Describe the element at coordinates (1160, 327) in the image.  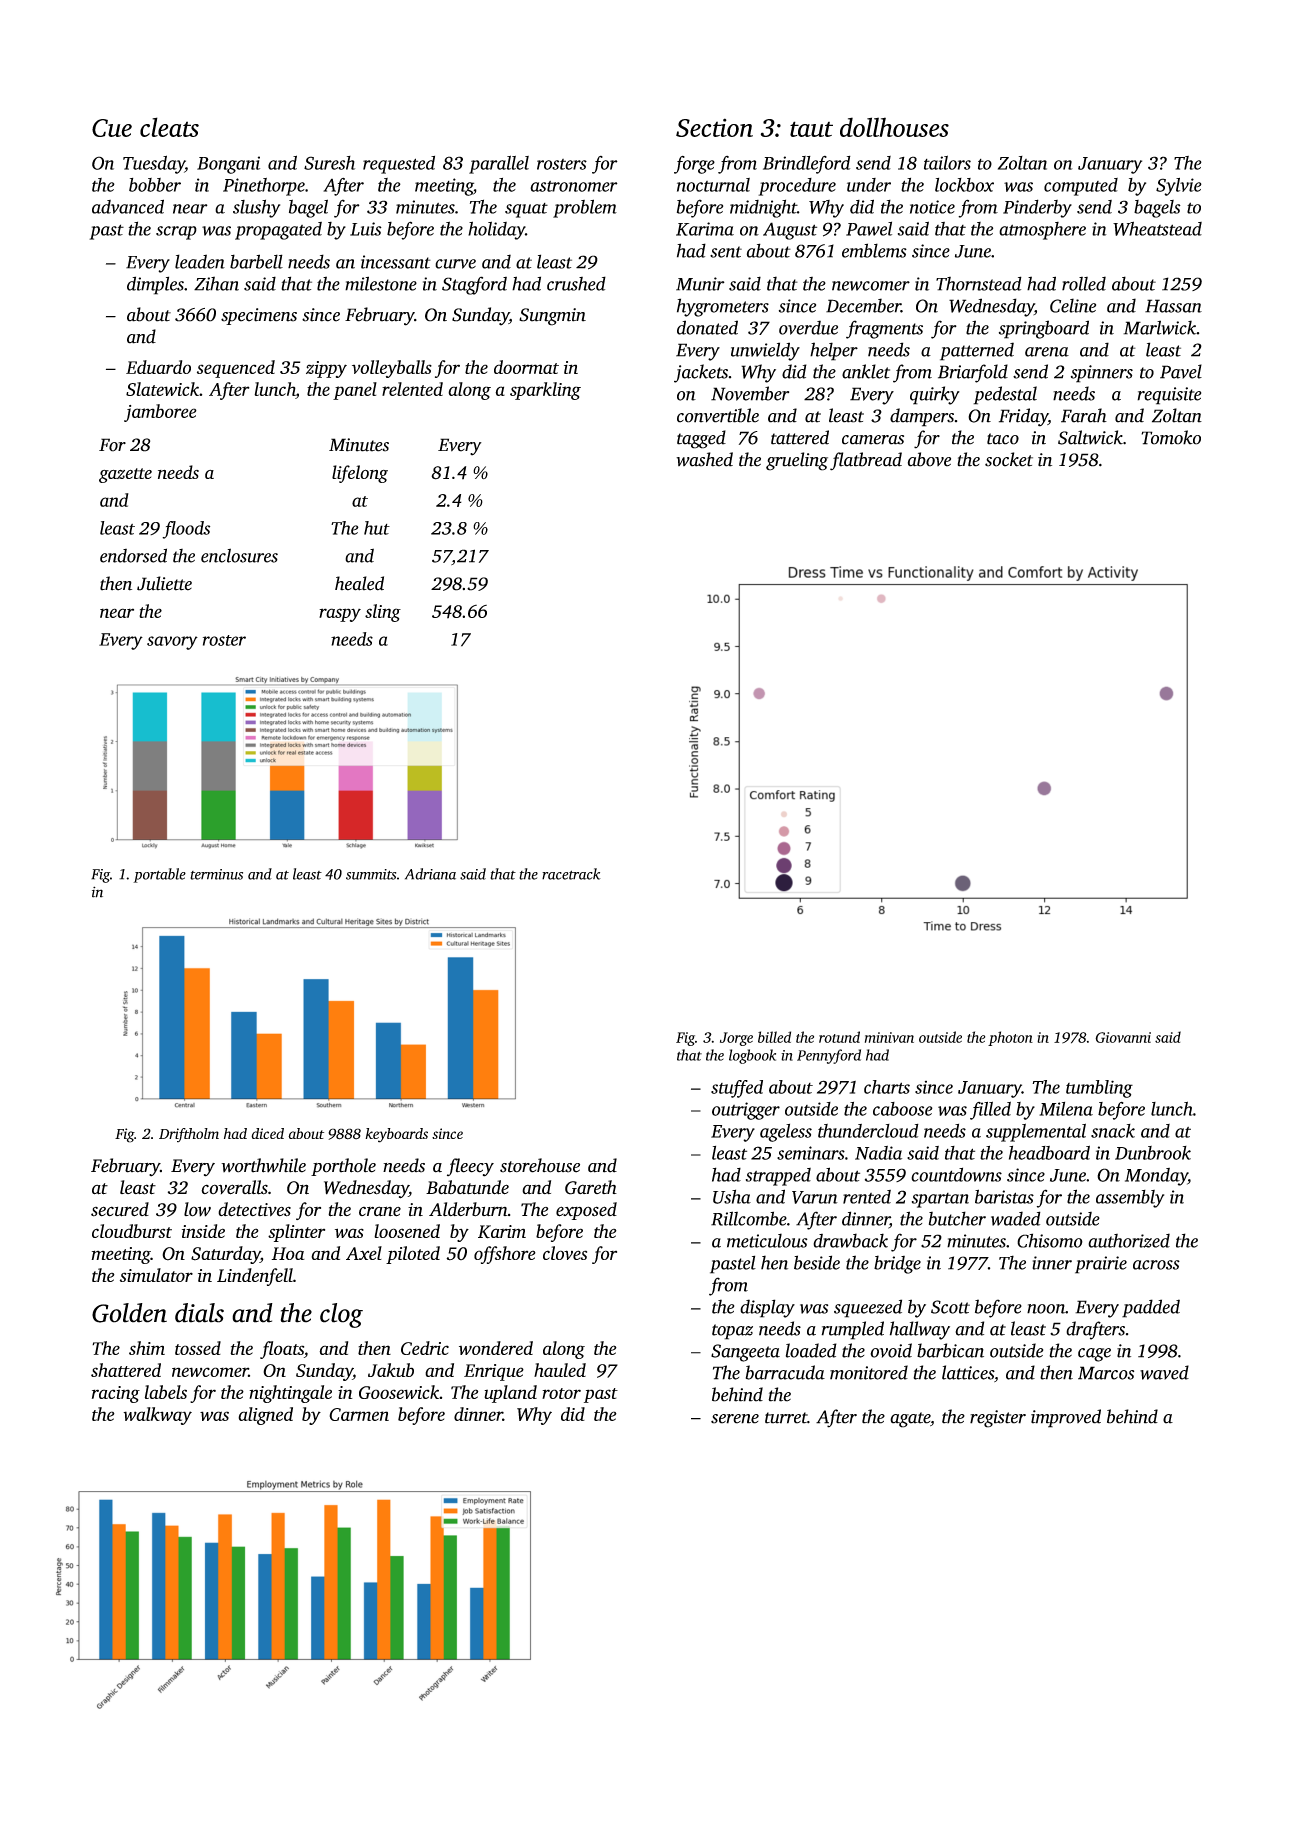
I see `Marlwick` at that location.
